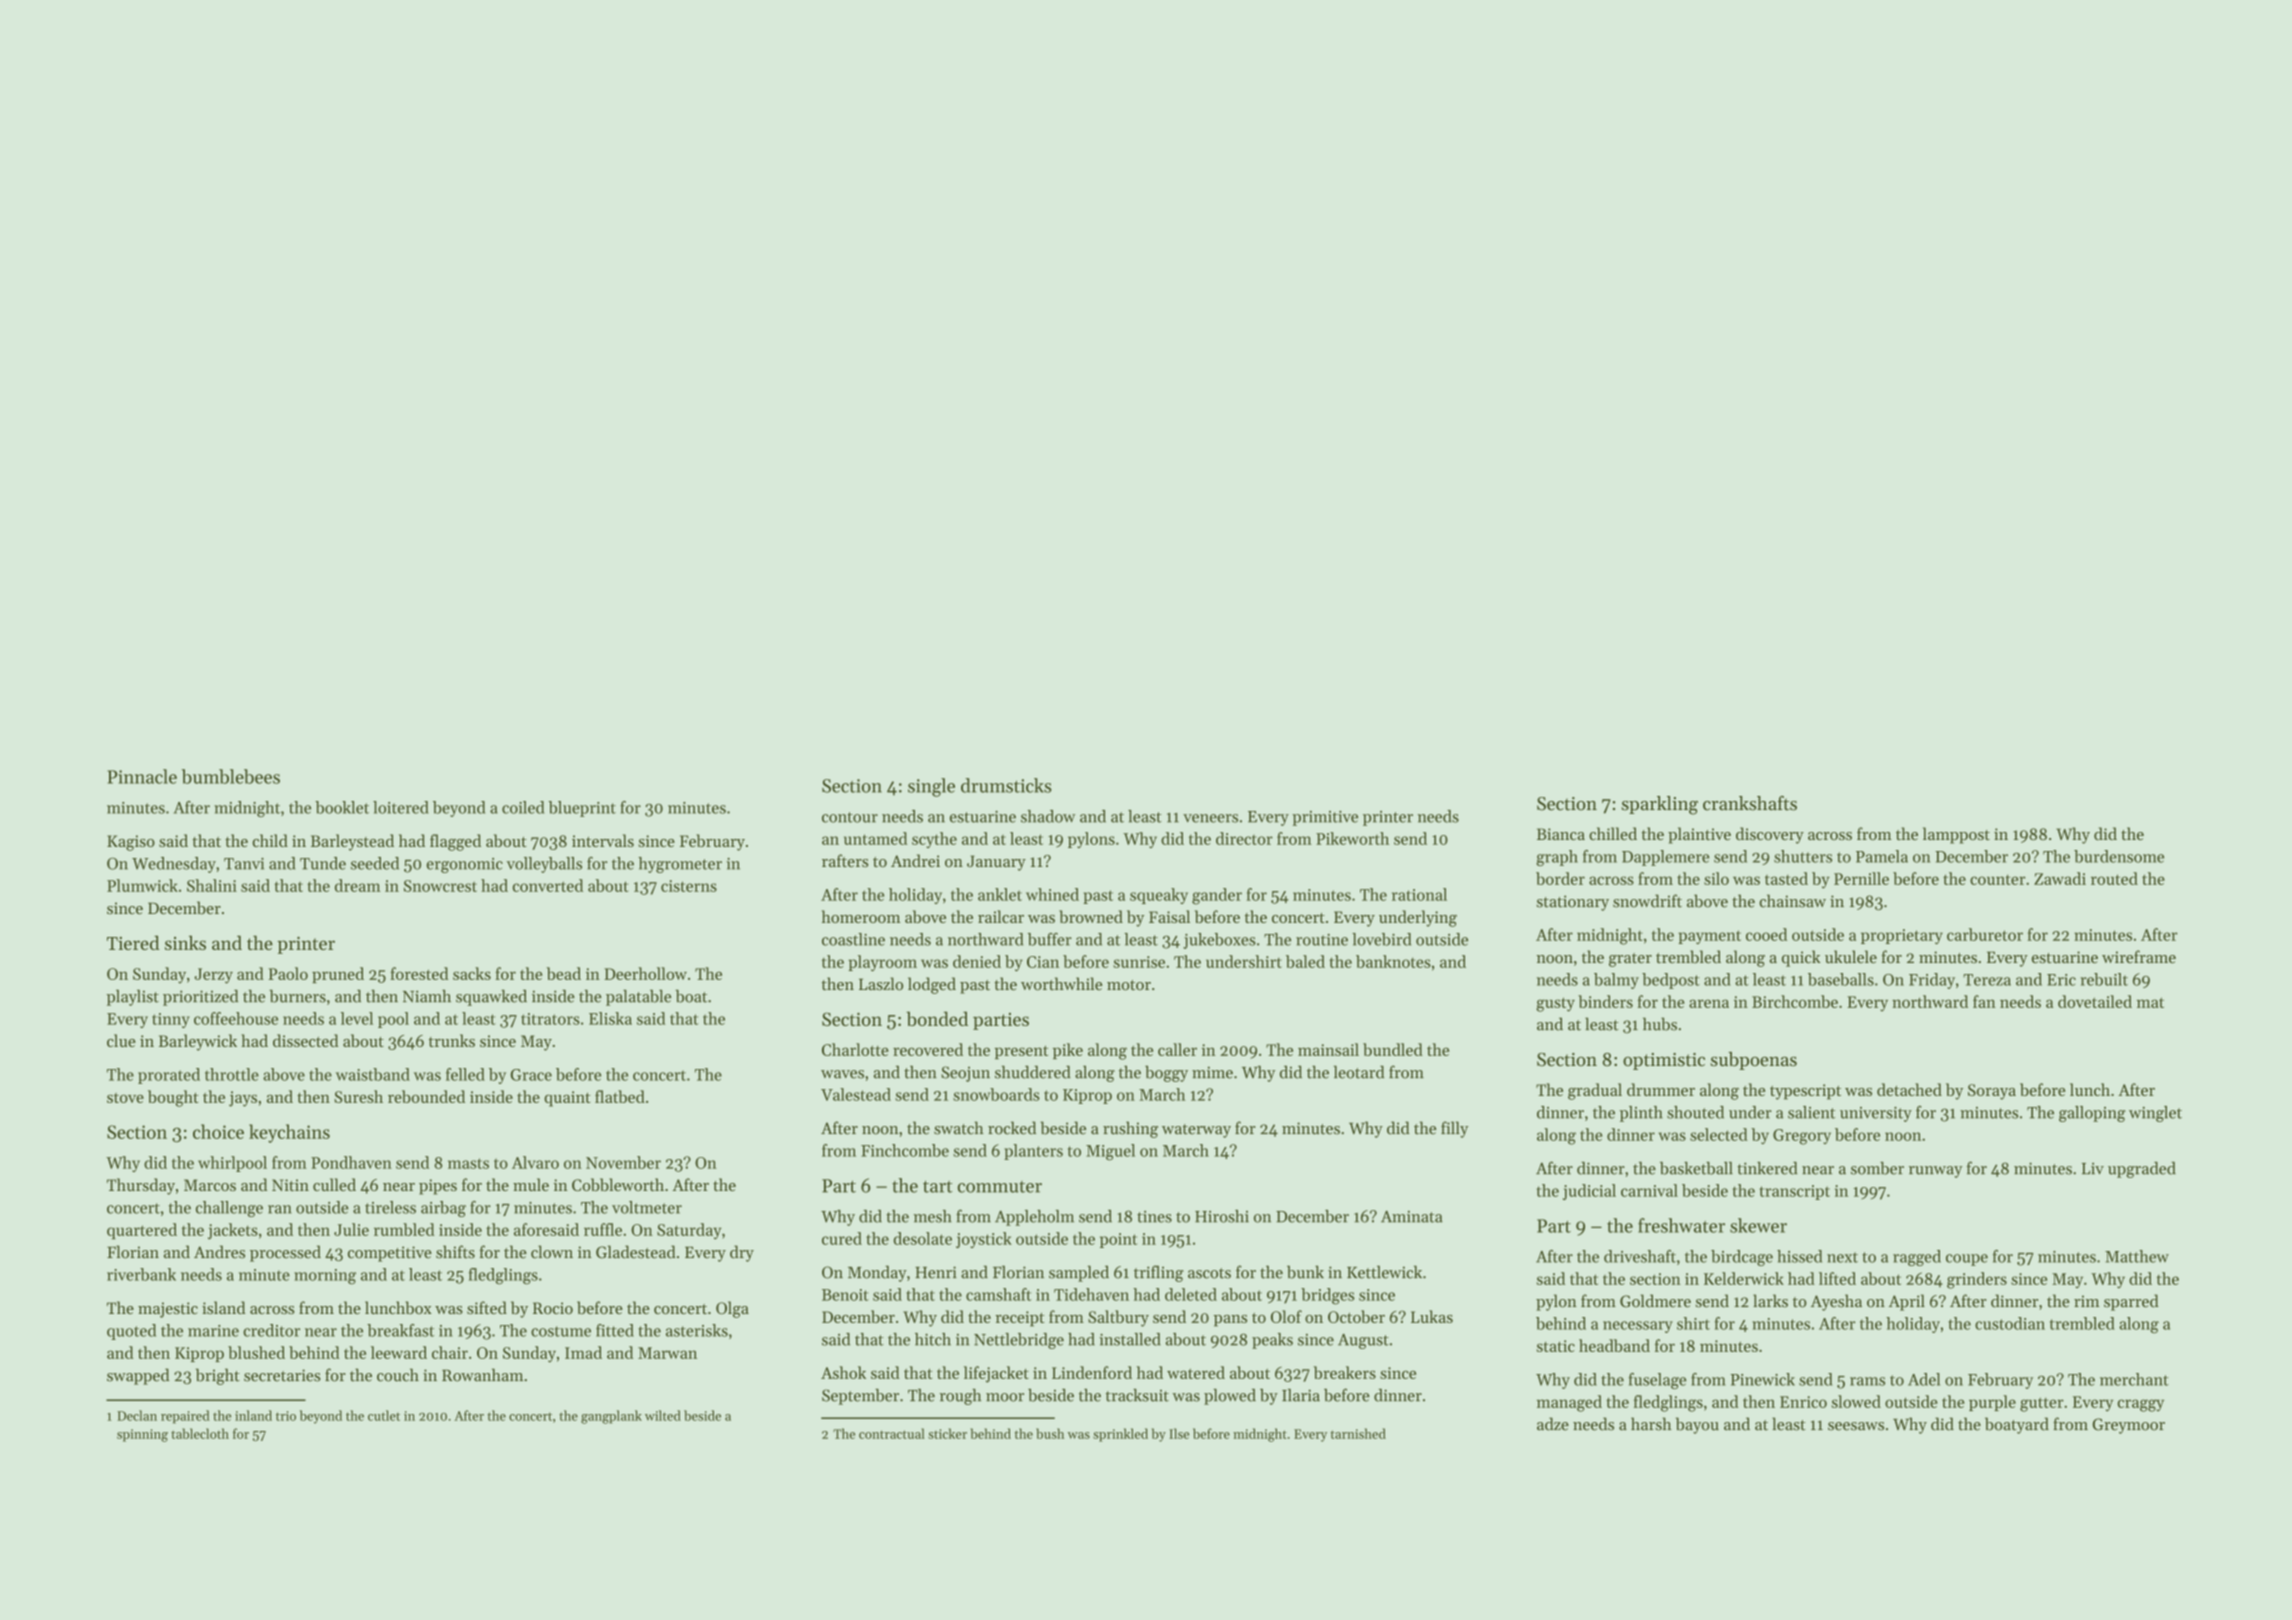 The height and width of the screenshot is (1620, 2292). Describe the element at coordinates (1956, 835) in the screenshot. I see `lamppost` at that location.
